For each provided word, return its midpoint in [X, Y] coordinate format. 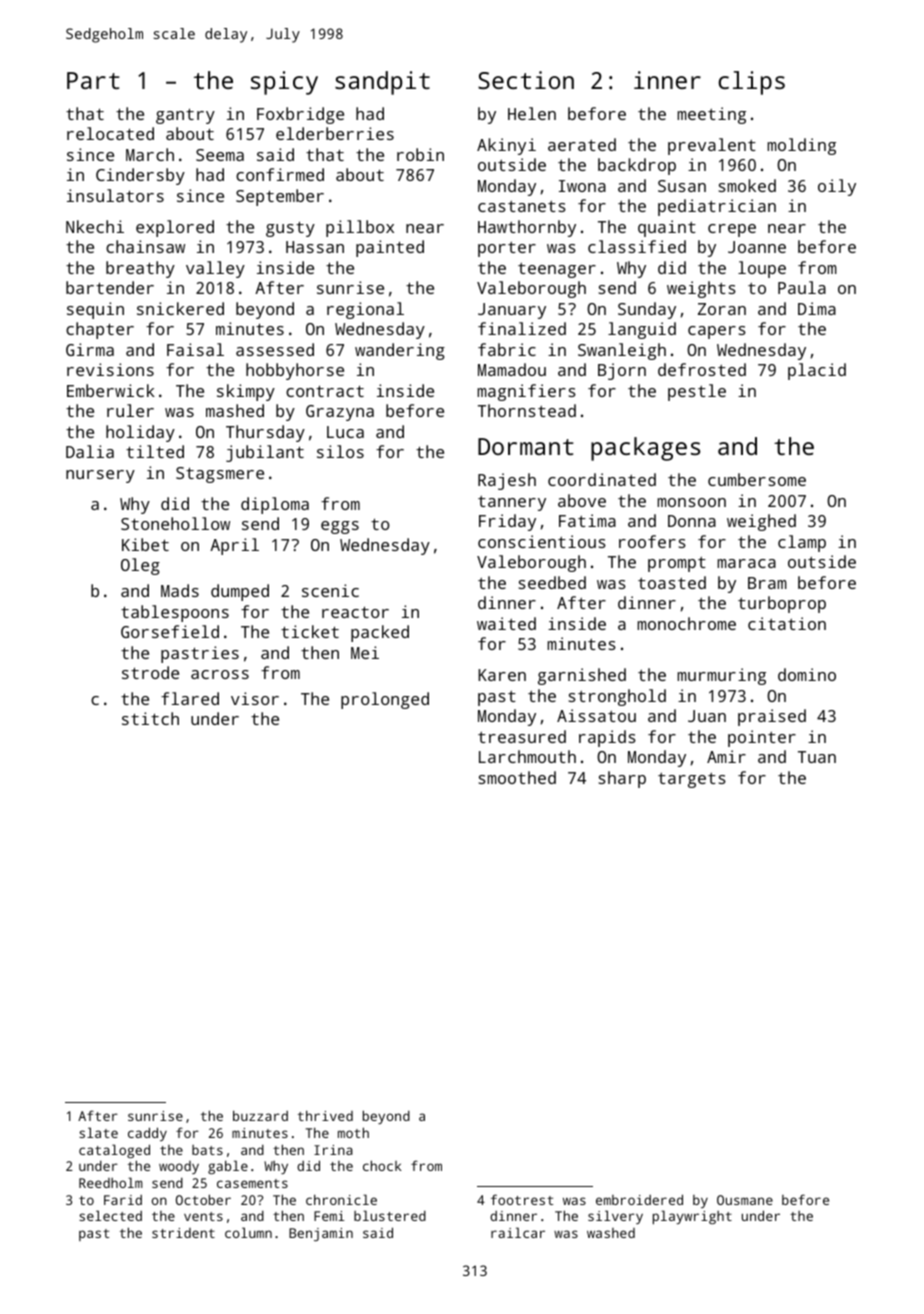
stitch [150, 718]
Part [93, 80]
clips [751, 83]
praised [772, 717]
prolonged [385, 700]
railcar [518, 1232]
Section [526, 80]
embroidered [639, 1199]
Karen [502, 675]
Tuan [817, 757]
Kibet [145, 544]
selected [110, 1215]
